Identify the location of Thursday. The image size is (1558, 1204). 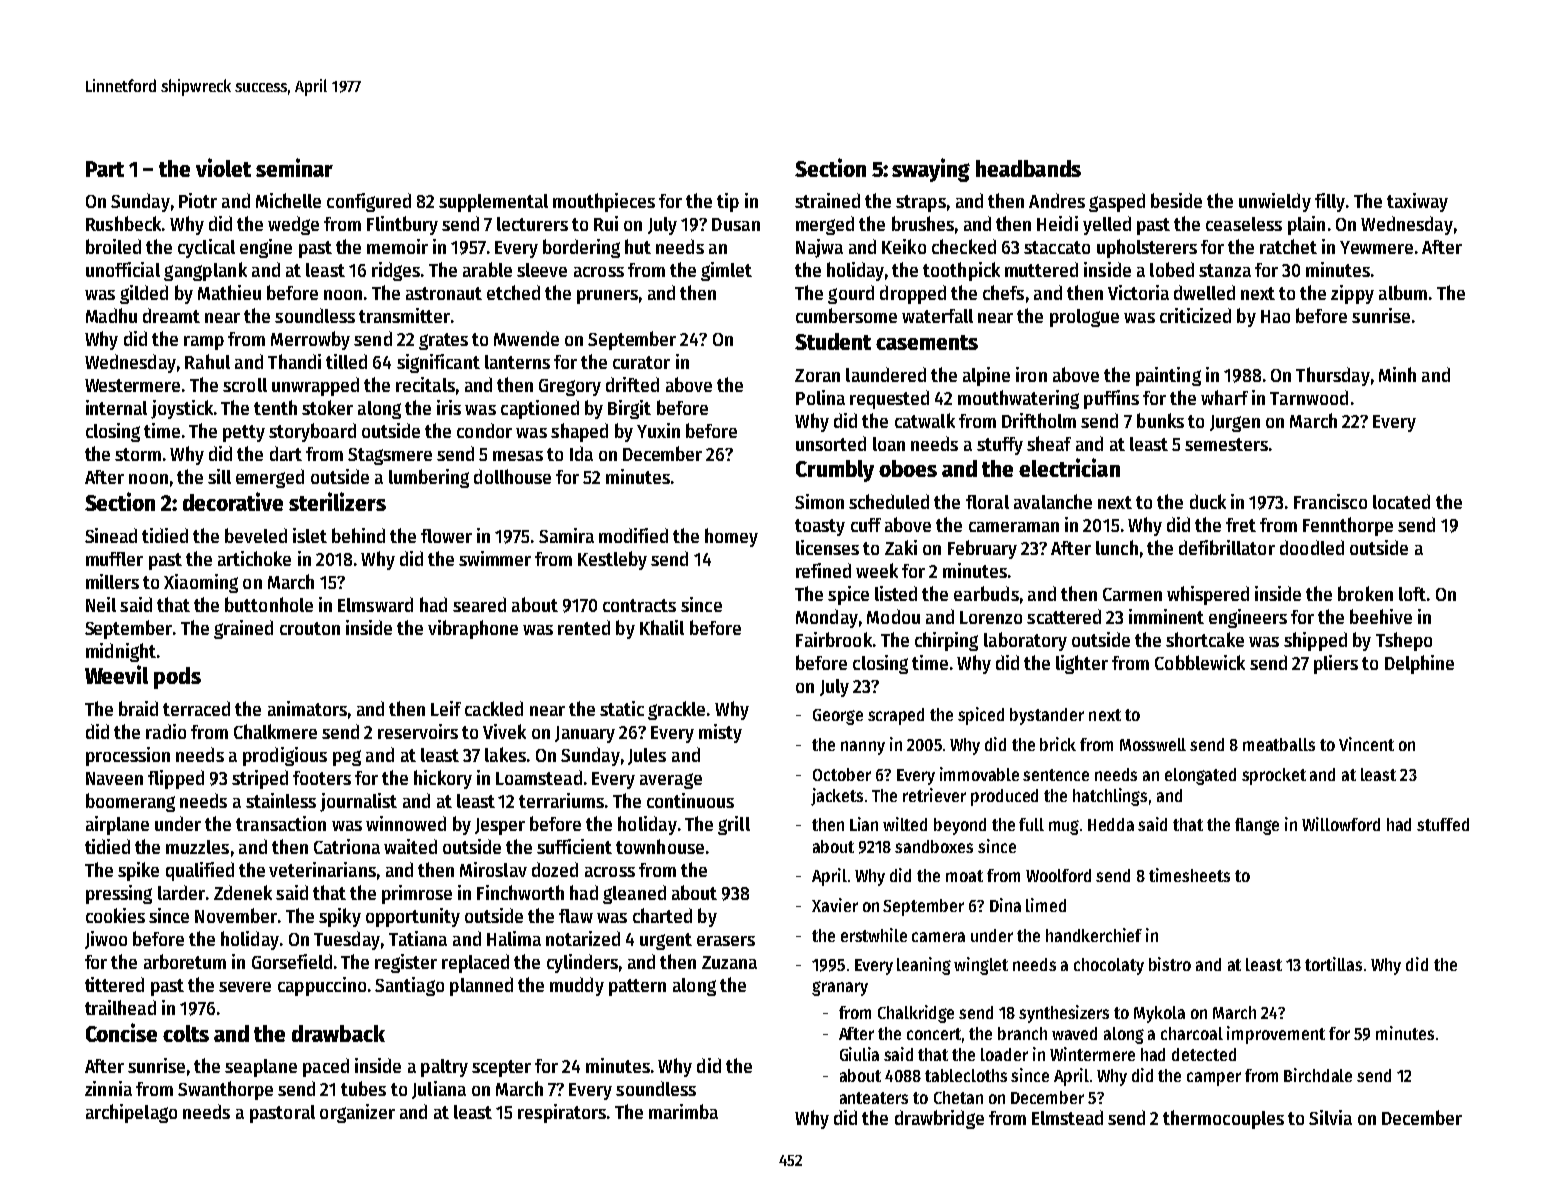
(1333, 376).
